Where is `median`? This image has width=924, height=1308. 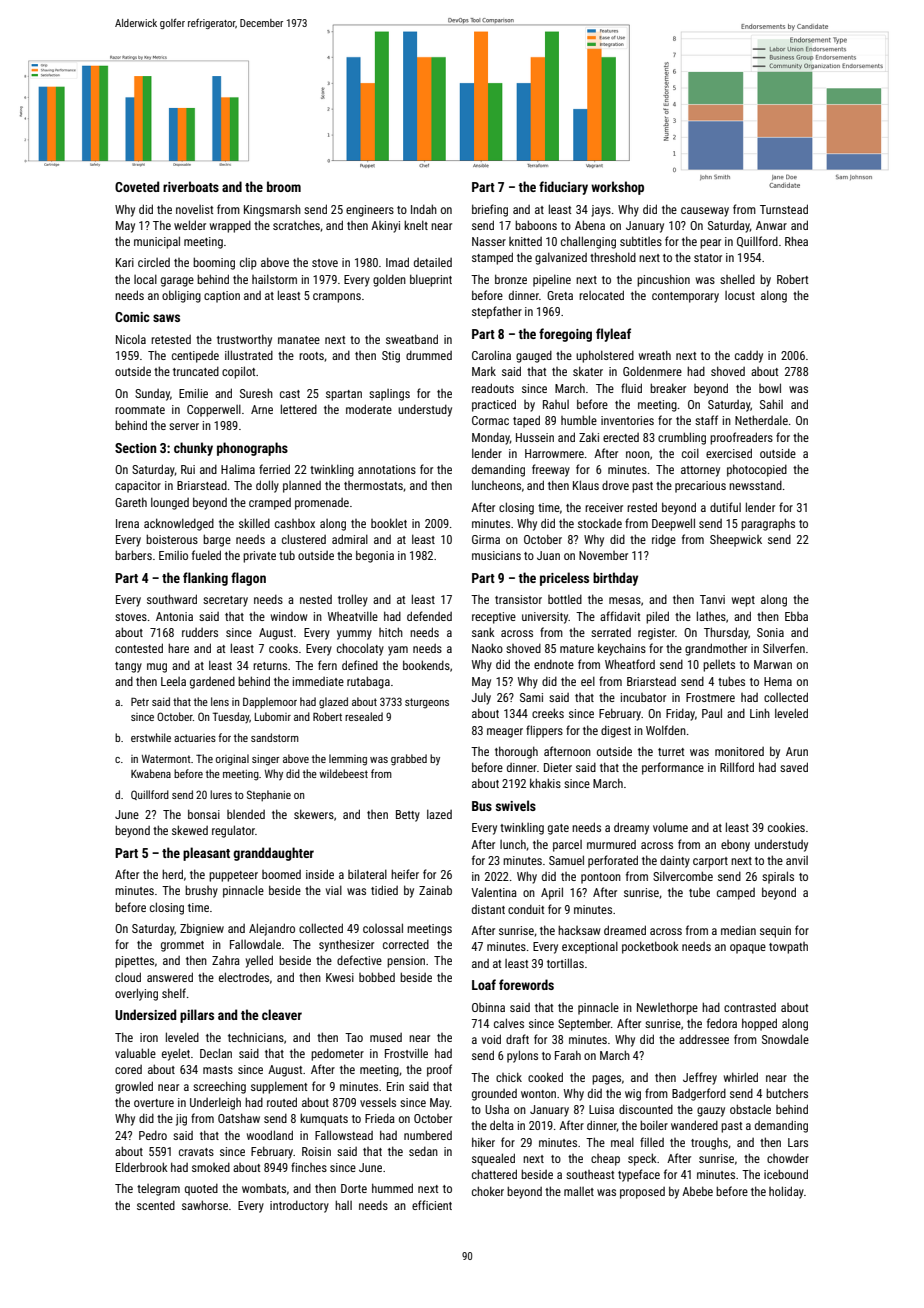
median is located at coordinates (738, 930).
